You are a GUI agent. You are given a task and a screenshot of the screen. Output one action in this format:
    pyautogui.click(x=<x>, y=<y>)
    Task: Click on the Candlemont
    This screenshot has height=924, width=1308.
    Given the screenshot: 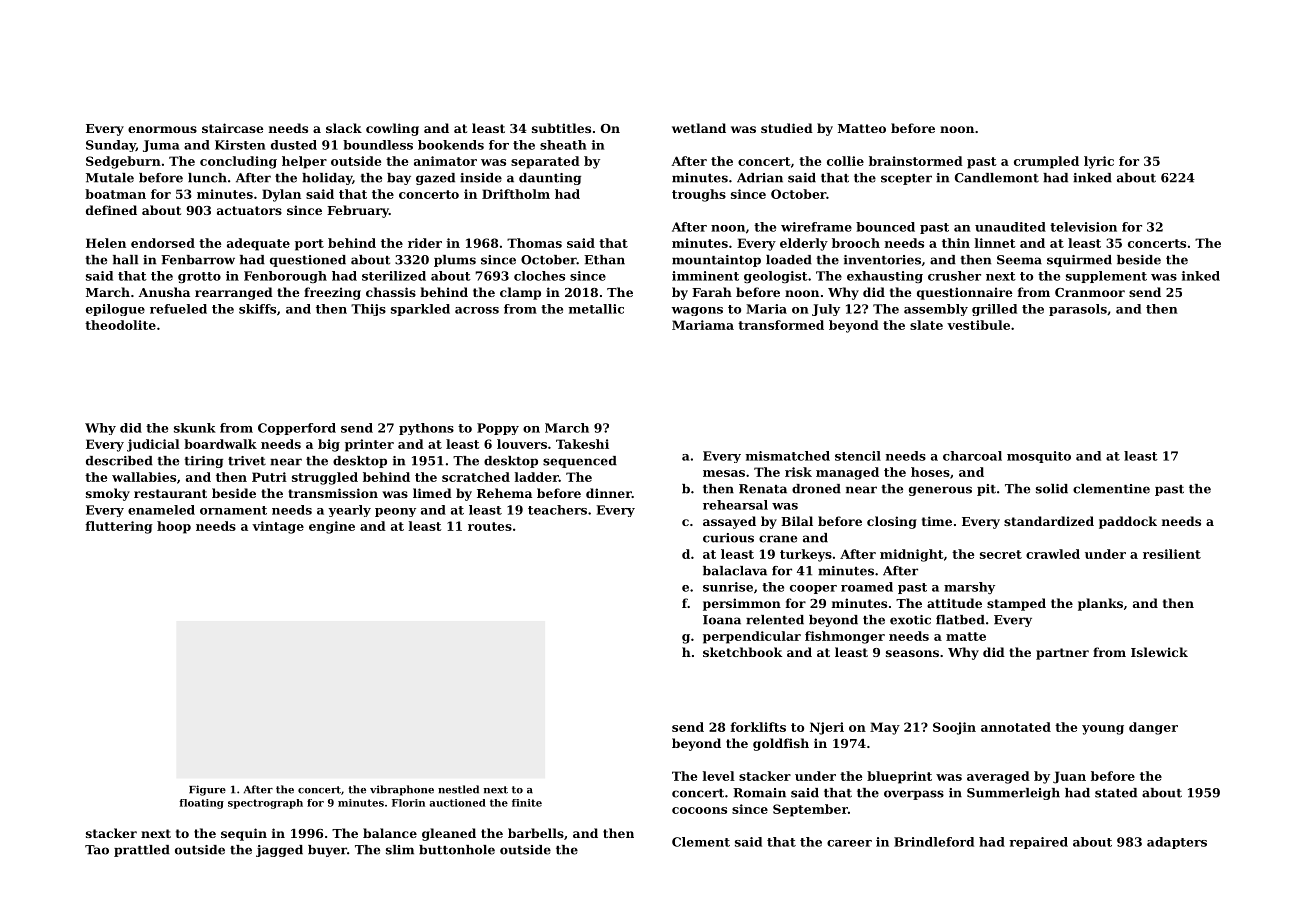 What is the action you would take?
    pyautogui.click(x=997, y=178)
